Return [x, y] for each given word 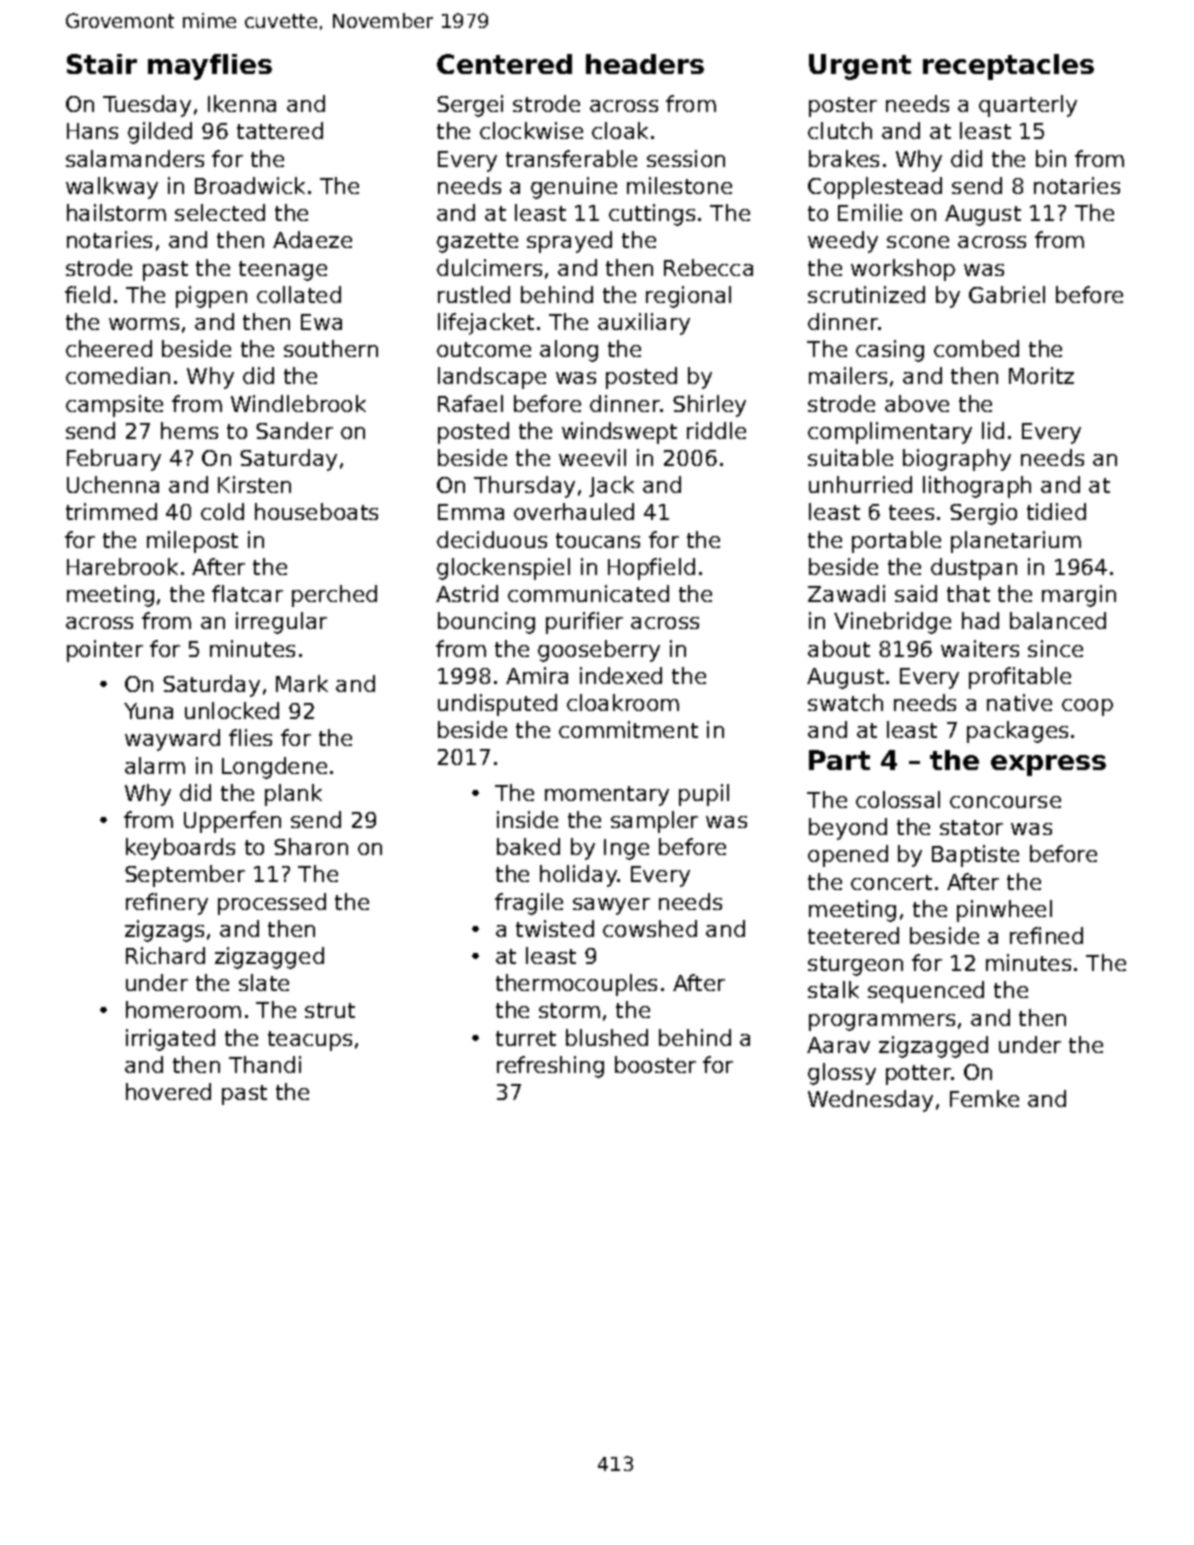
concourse [1005, 802]
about [839, 648]
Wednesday [870, 1101]
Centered [504, 64]
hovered [168, 1091]
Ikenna [242, 103]
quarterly [1028, 106]
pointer [105, 651]
